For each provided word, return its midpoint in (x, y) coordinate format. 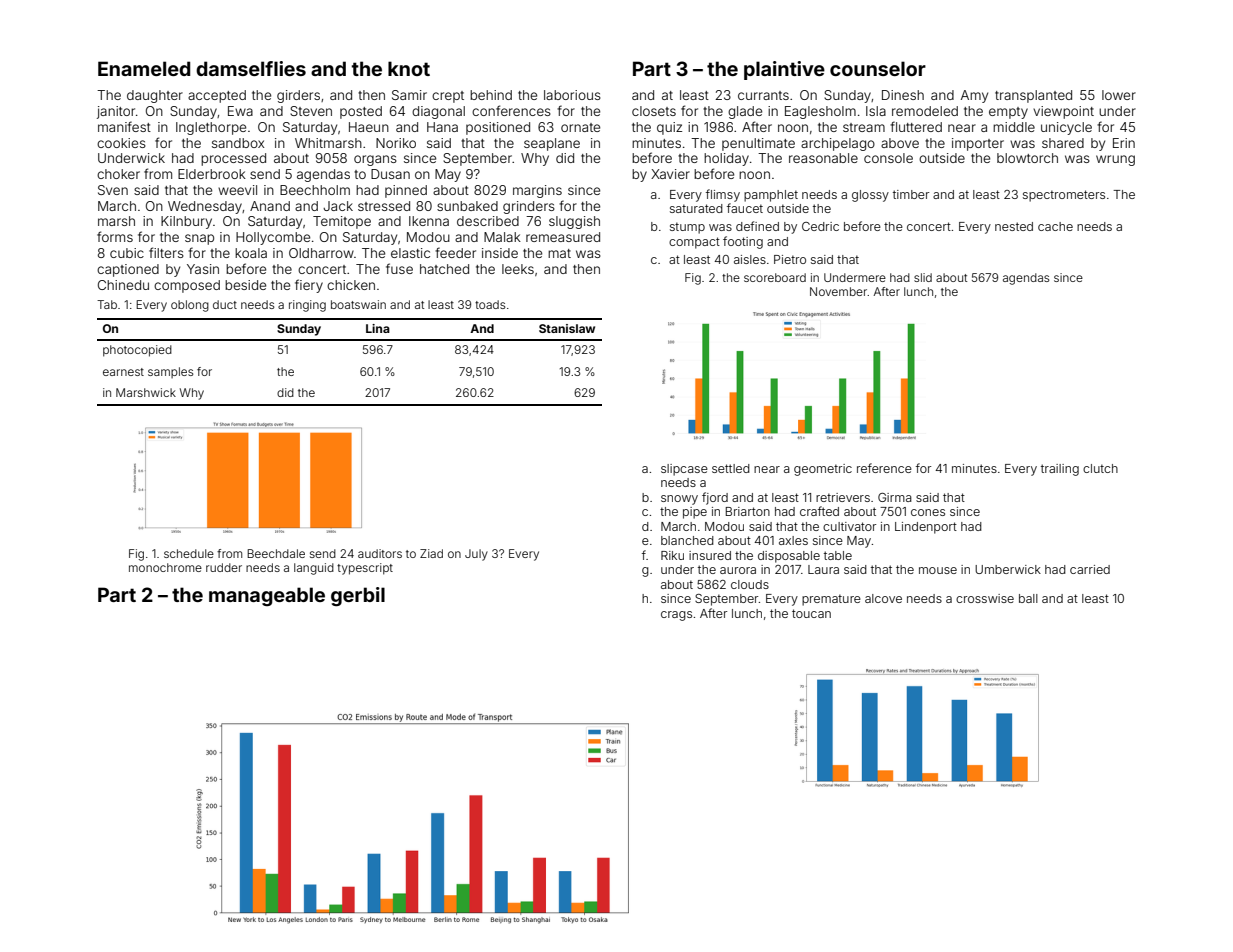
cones (928, 512)
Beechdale (276, 553)
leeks (518, 269)
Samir (409, 95)
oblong (190, 306)
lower (1119, 95)
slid (923, 277)
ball (1028, 598)
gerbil (358, 596)
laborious (572, 95)
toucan (811, 613)
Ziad (431, 553)
